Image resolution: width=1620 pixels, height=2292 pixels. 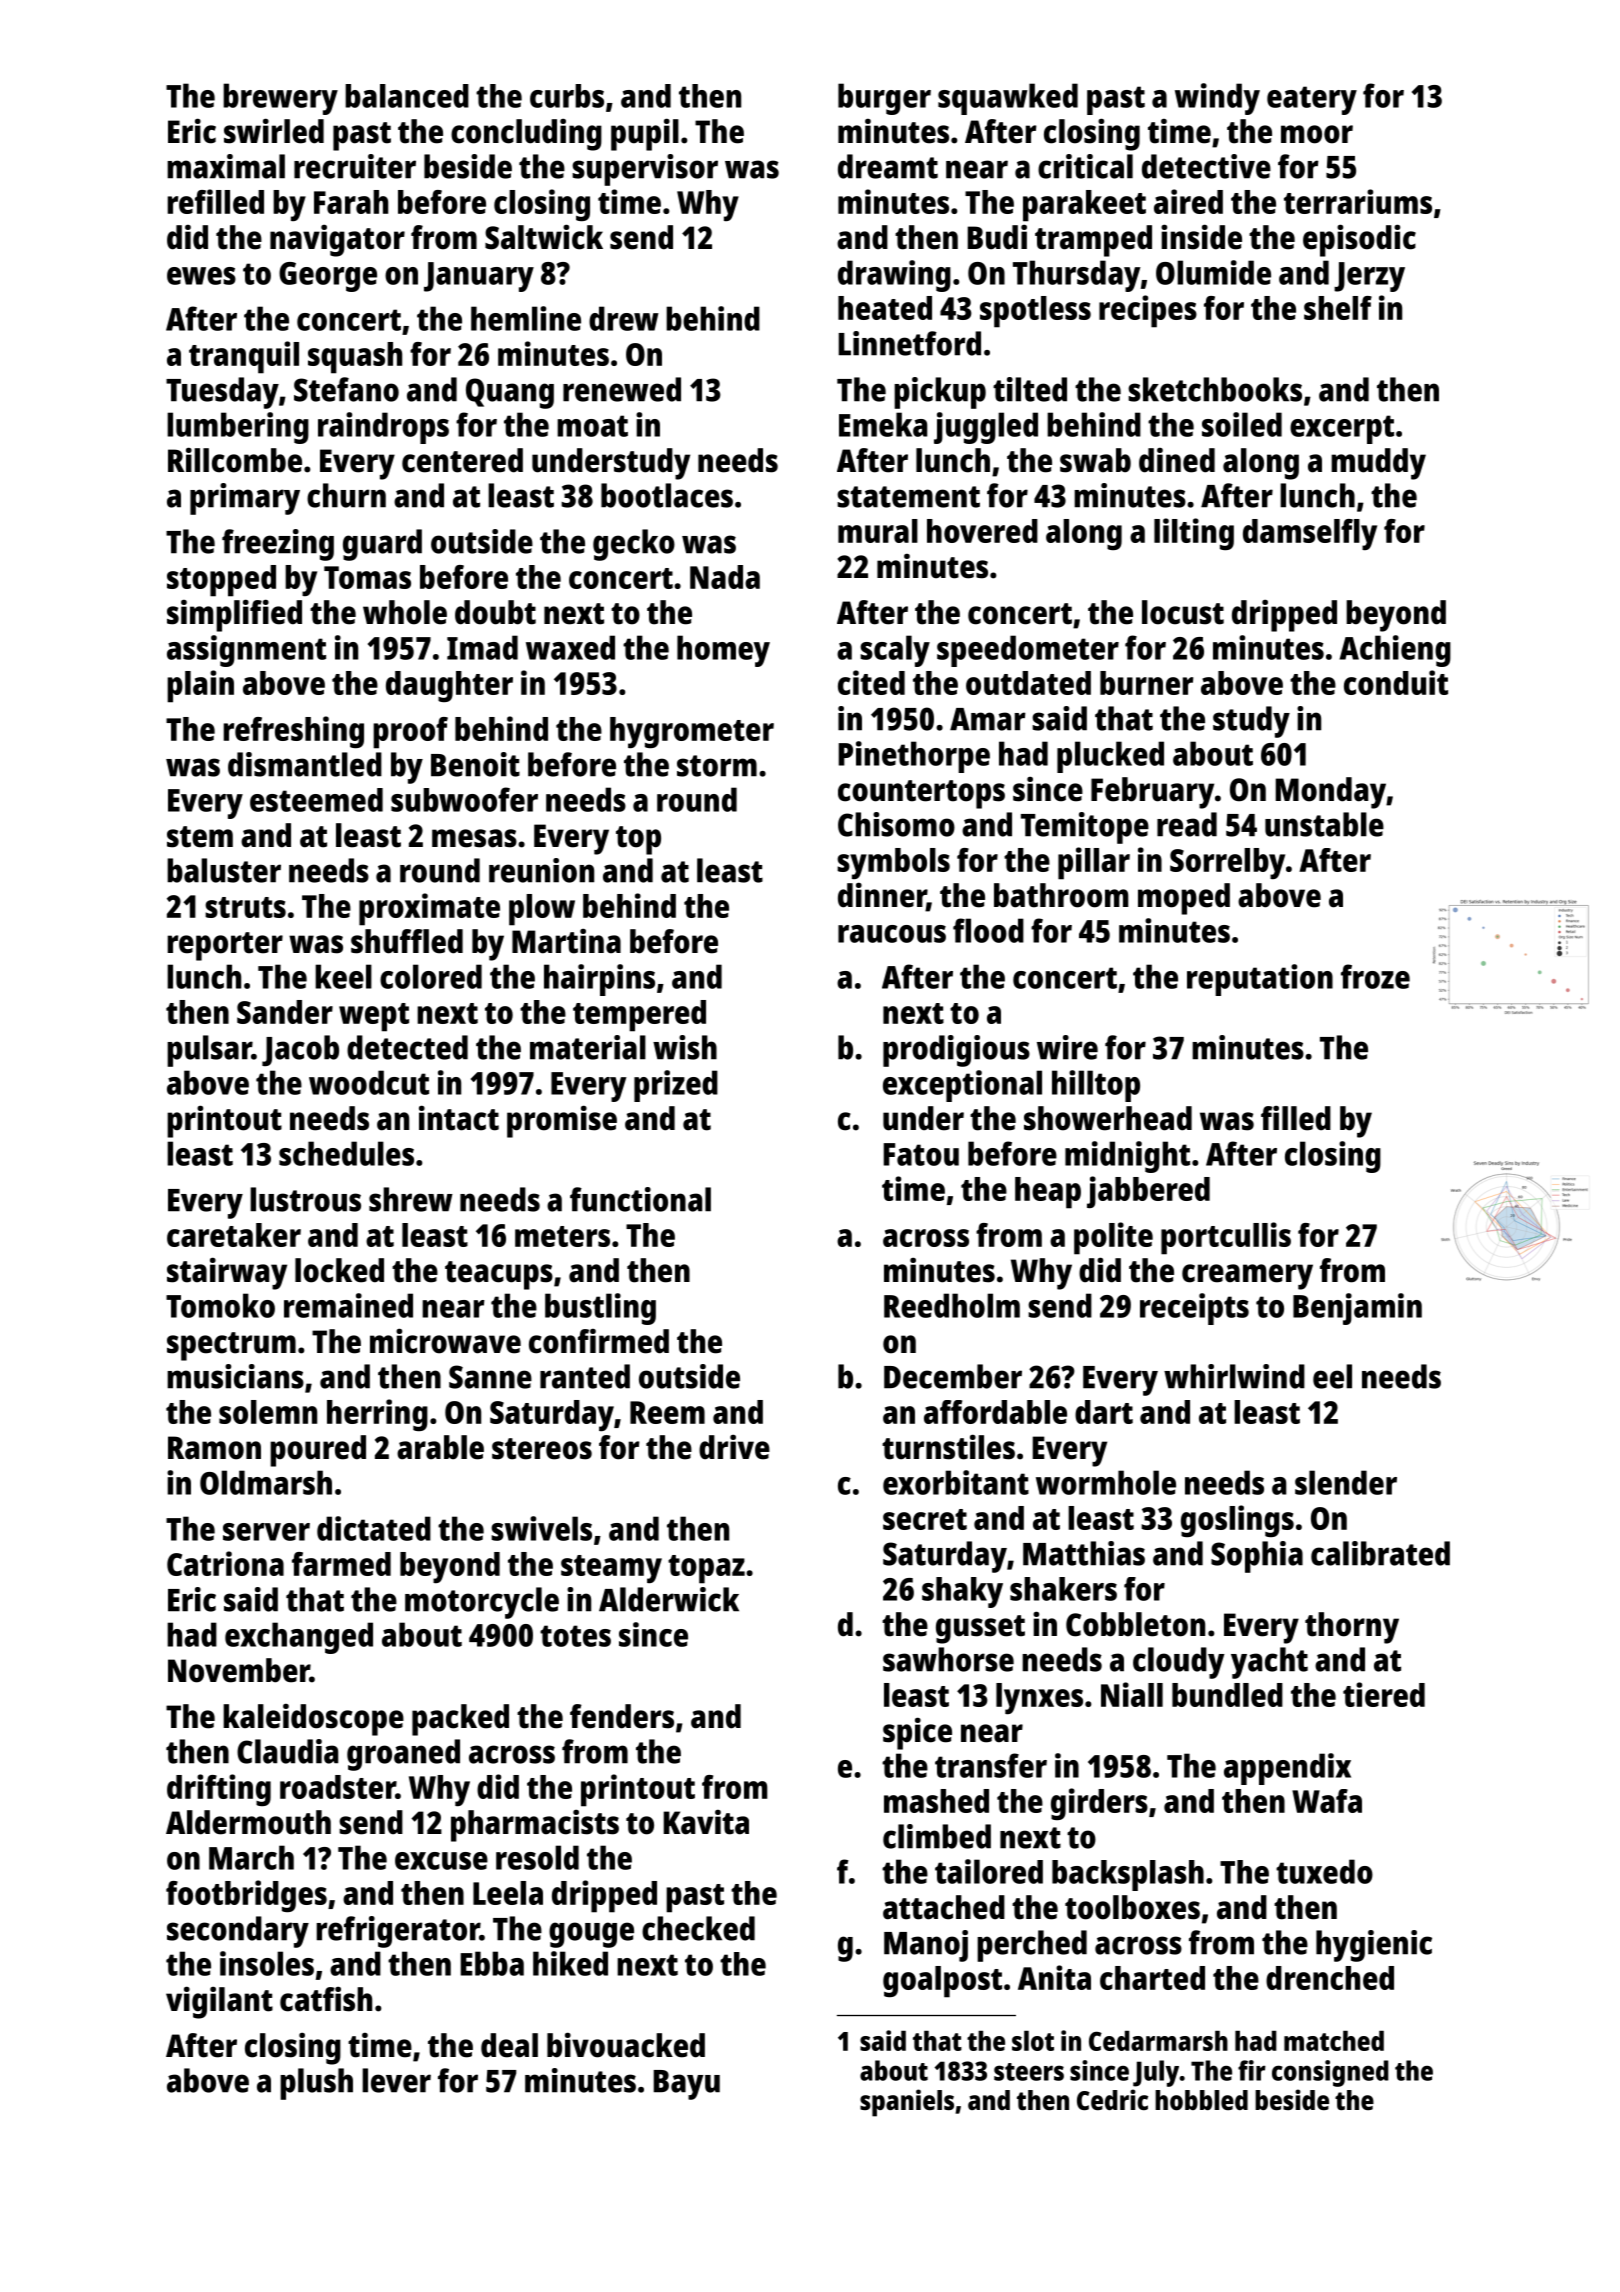 What do you see at coordinates (948, 1659) in the document?
I see `sawhorse` at bounding box center [948, 1659].
